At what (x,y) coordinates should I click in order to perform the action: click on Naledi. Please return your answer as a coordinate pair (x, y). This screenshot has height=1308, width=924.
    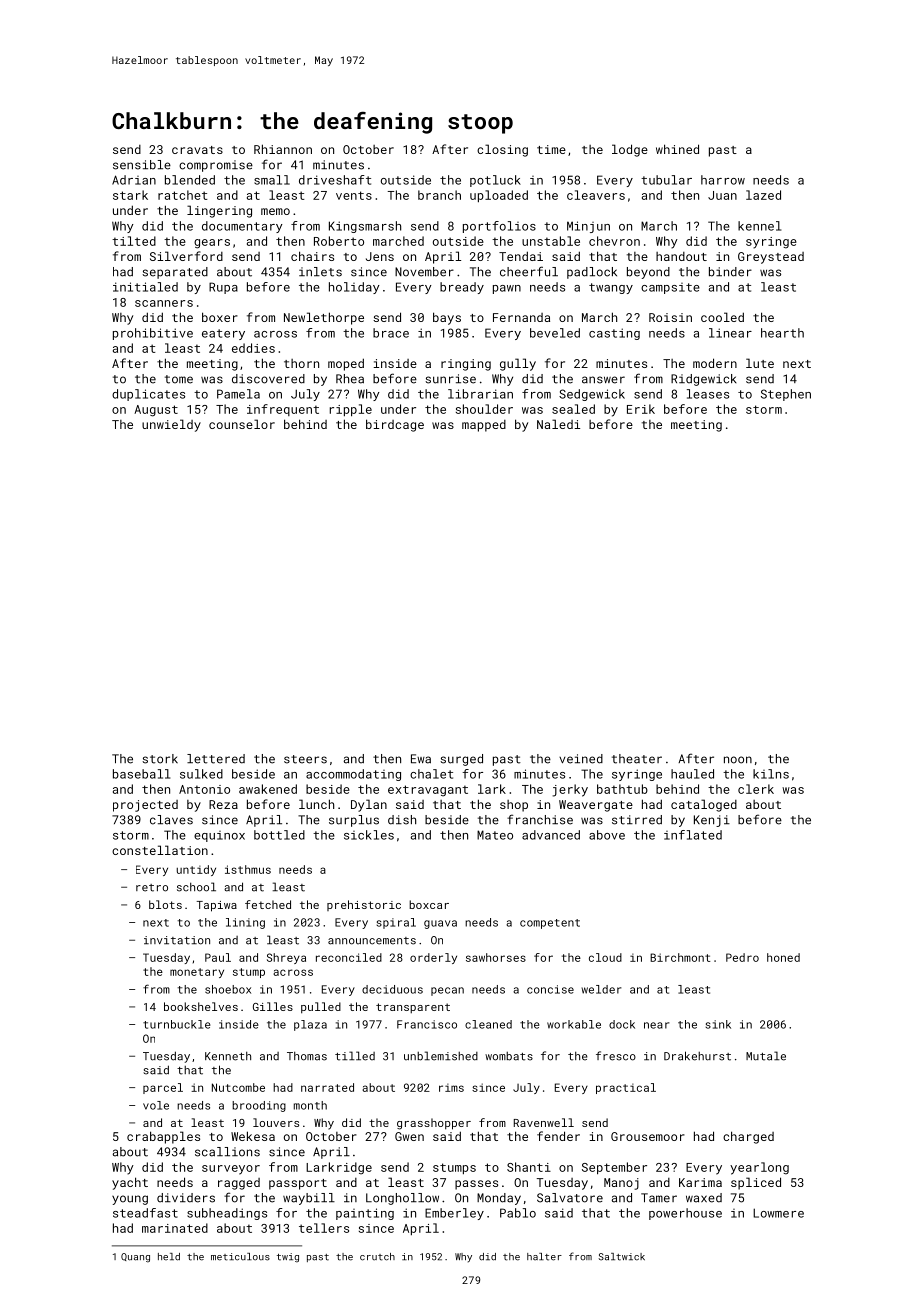
    Looking at the image, I should click on (558, 424).
